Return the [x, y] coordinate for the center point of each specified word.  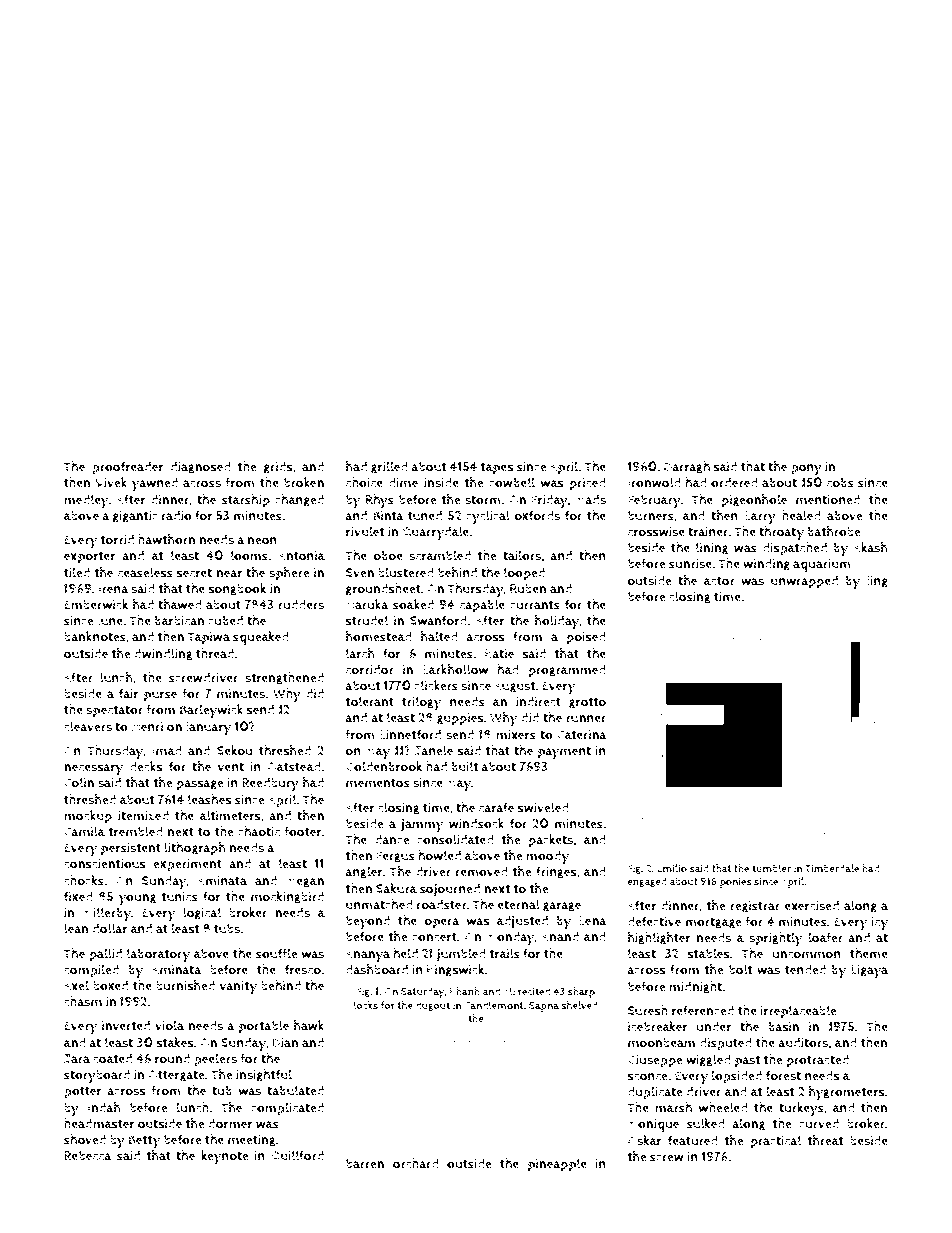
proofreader [128, 468]
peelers [215, 1060]
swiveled [543, 807]
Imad [167, 750]
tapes [497, 468]
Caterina [582, 735]
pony [806, 469]
